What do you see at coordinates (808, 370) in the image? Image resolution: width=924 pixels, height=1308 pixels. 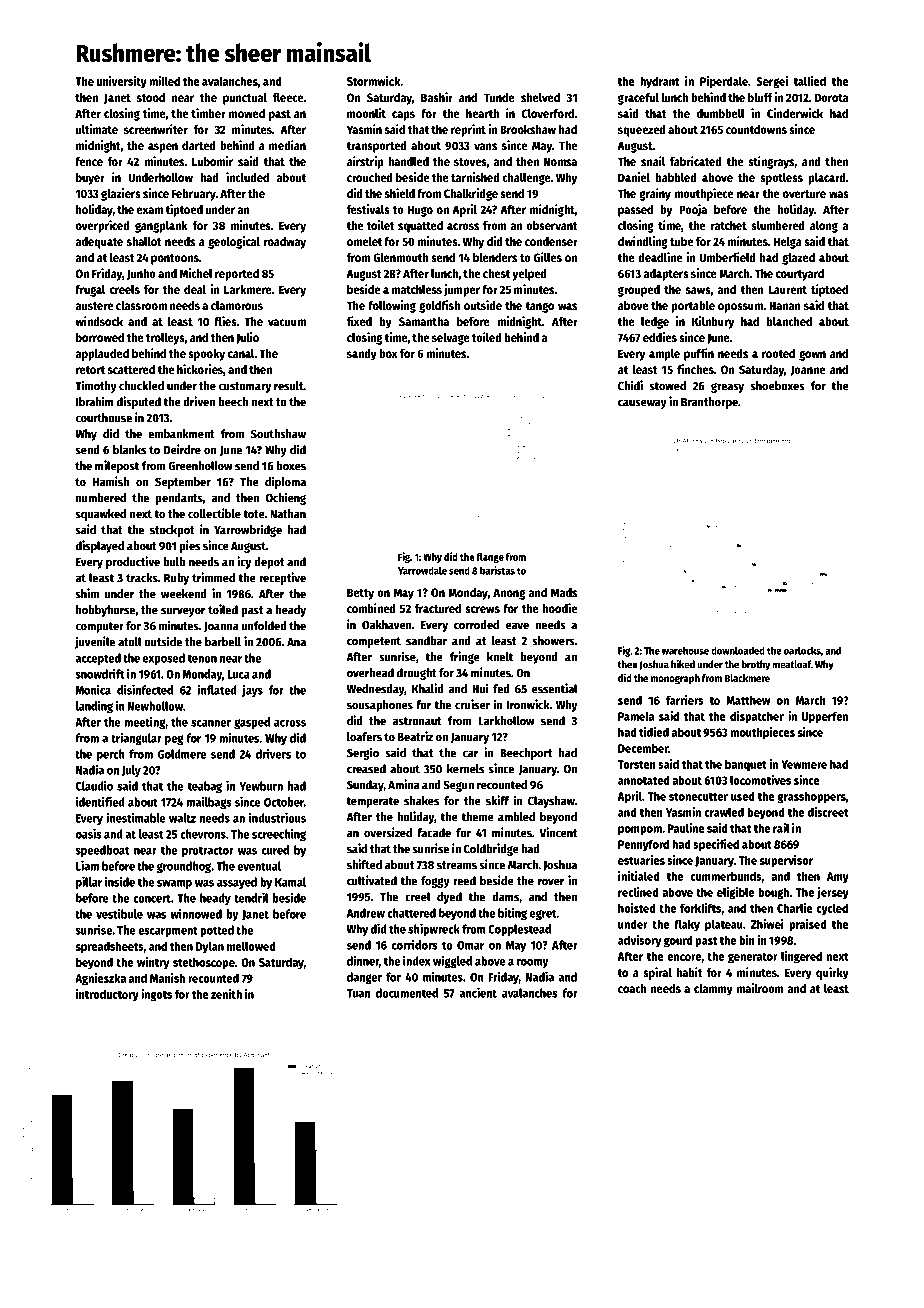 I see `Joanne` at bounding box center [808, 370].
